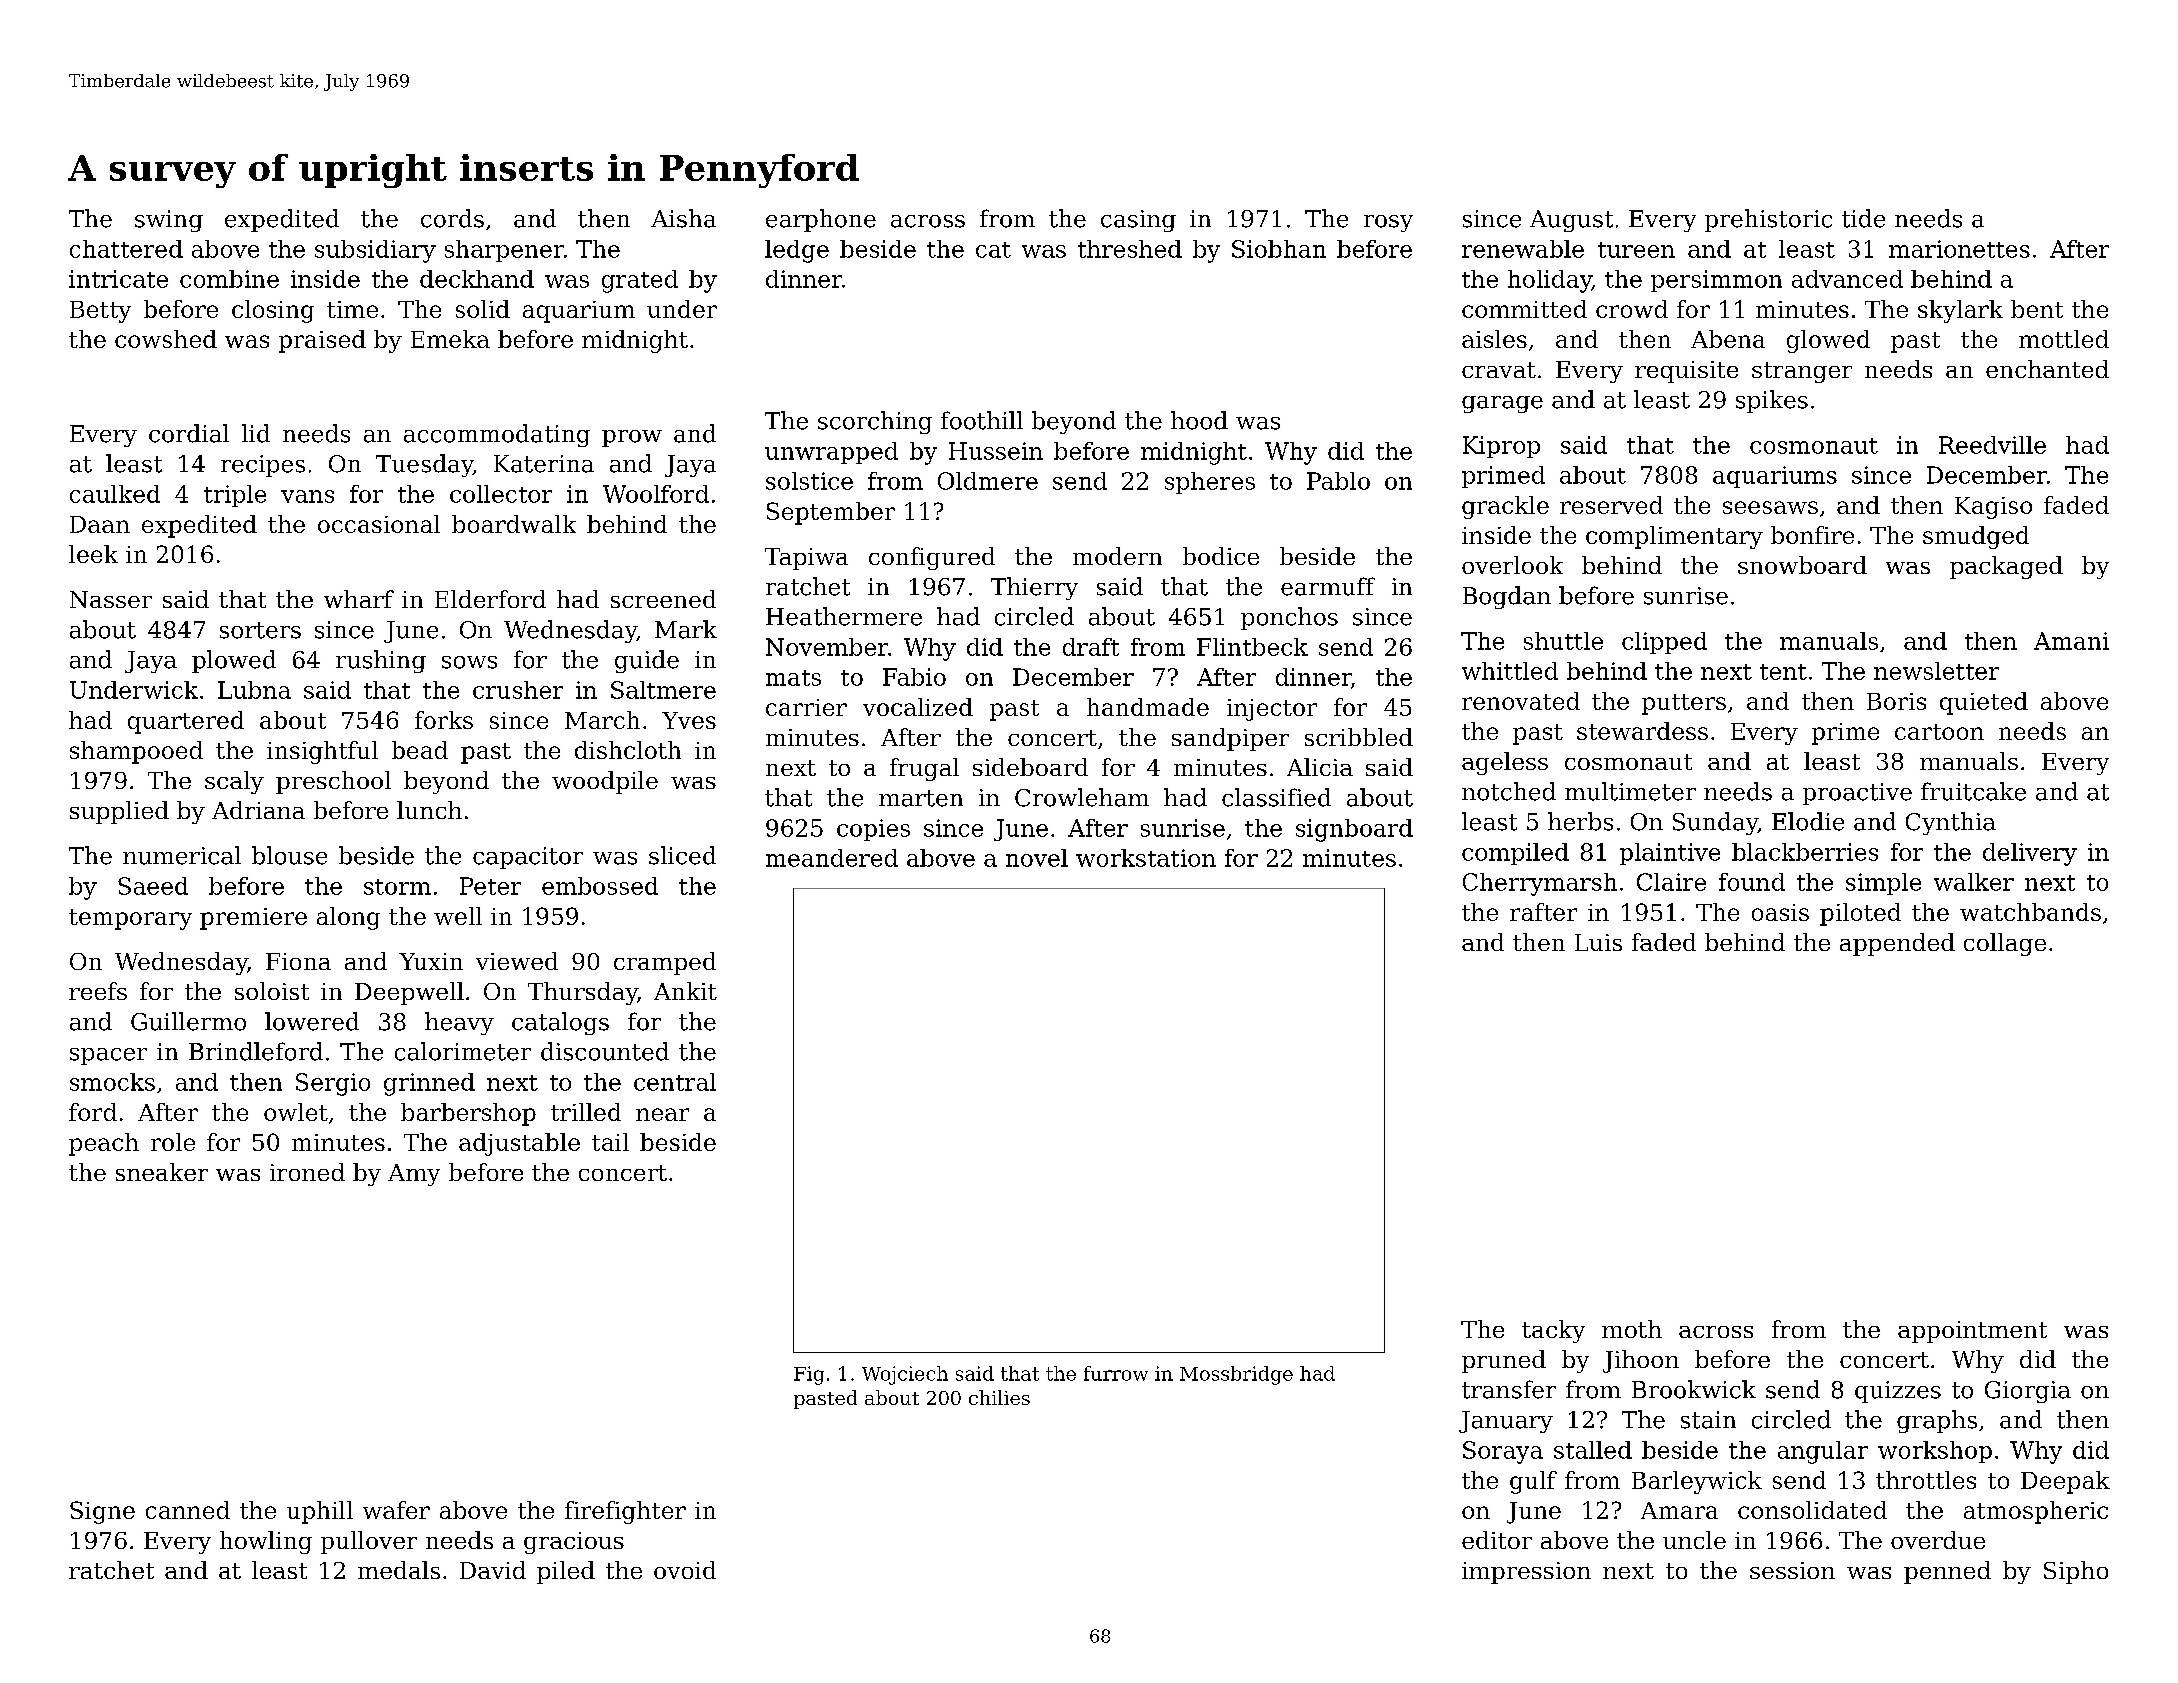  I want to click on marionettes, so click(1959, 249).
